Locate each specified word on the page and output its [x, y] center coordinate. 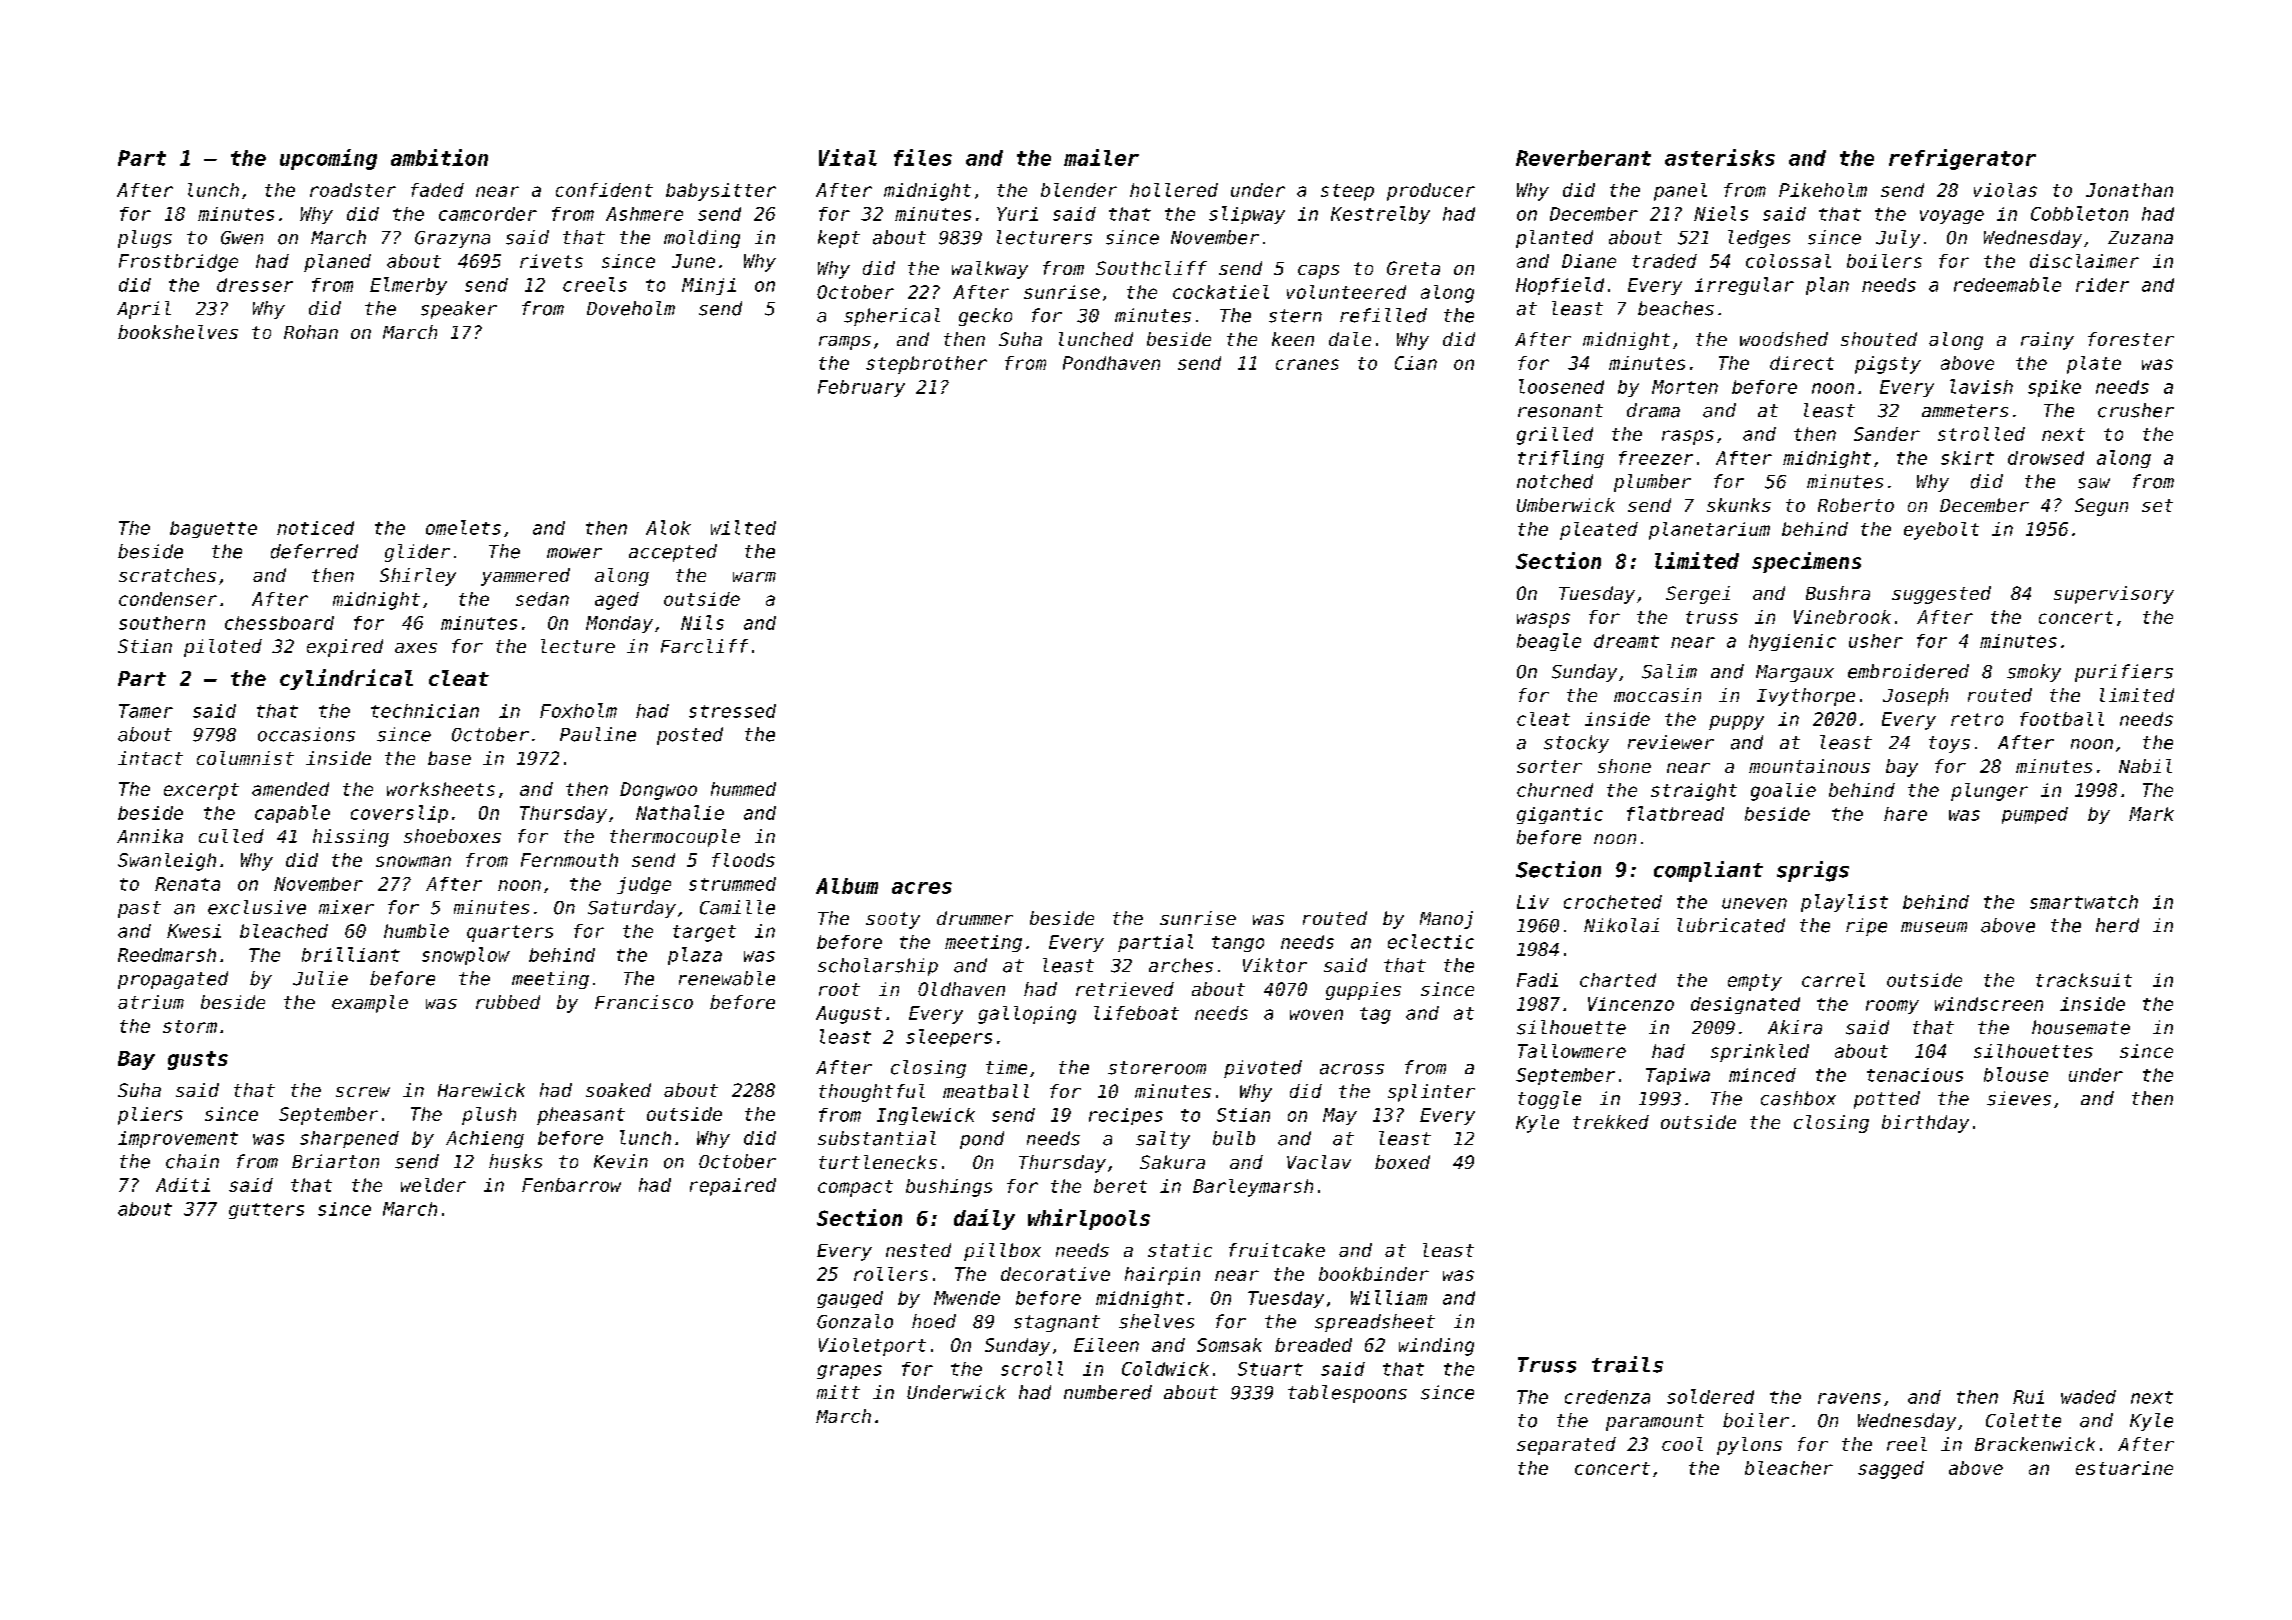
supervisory [2114, 595]
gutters [266, 1211]
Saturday [632, 909]
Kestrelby [1380, 215]
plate [2094, 365]
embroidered [1908, 671]
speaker [459, 310]
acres [922, 888]
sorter [1549, 766]
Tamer [146, 711]
